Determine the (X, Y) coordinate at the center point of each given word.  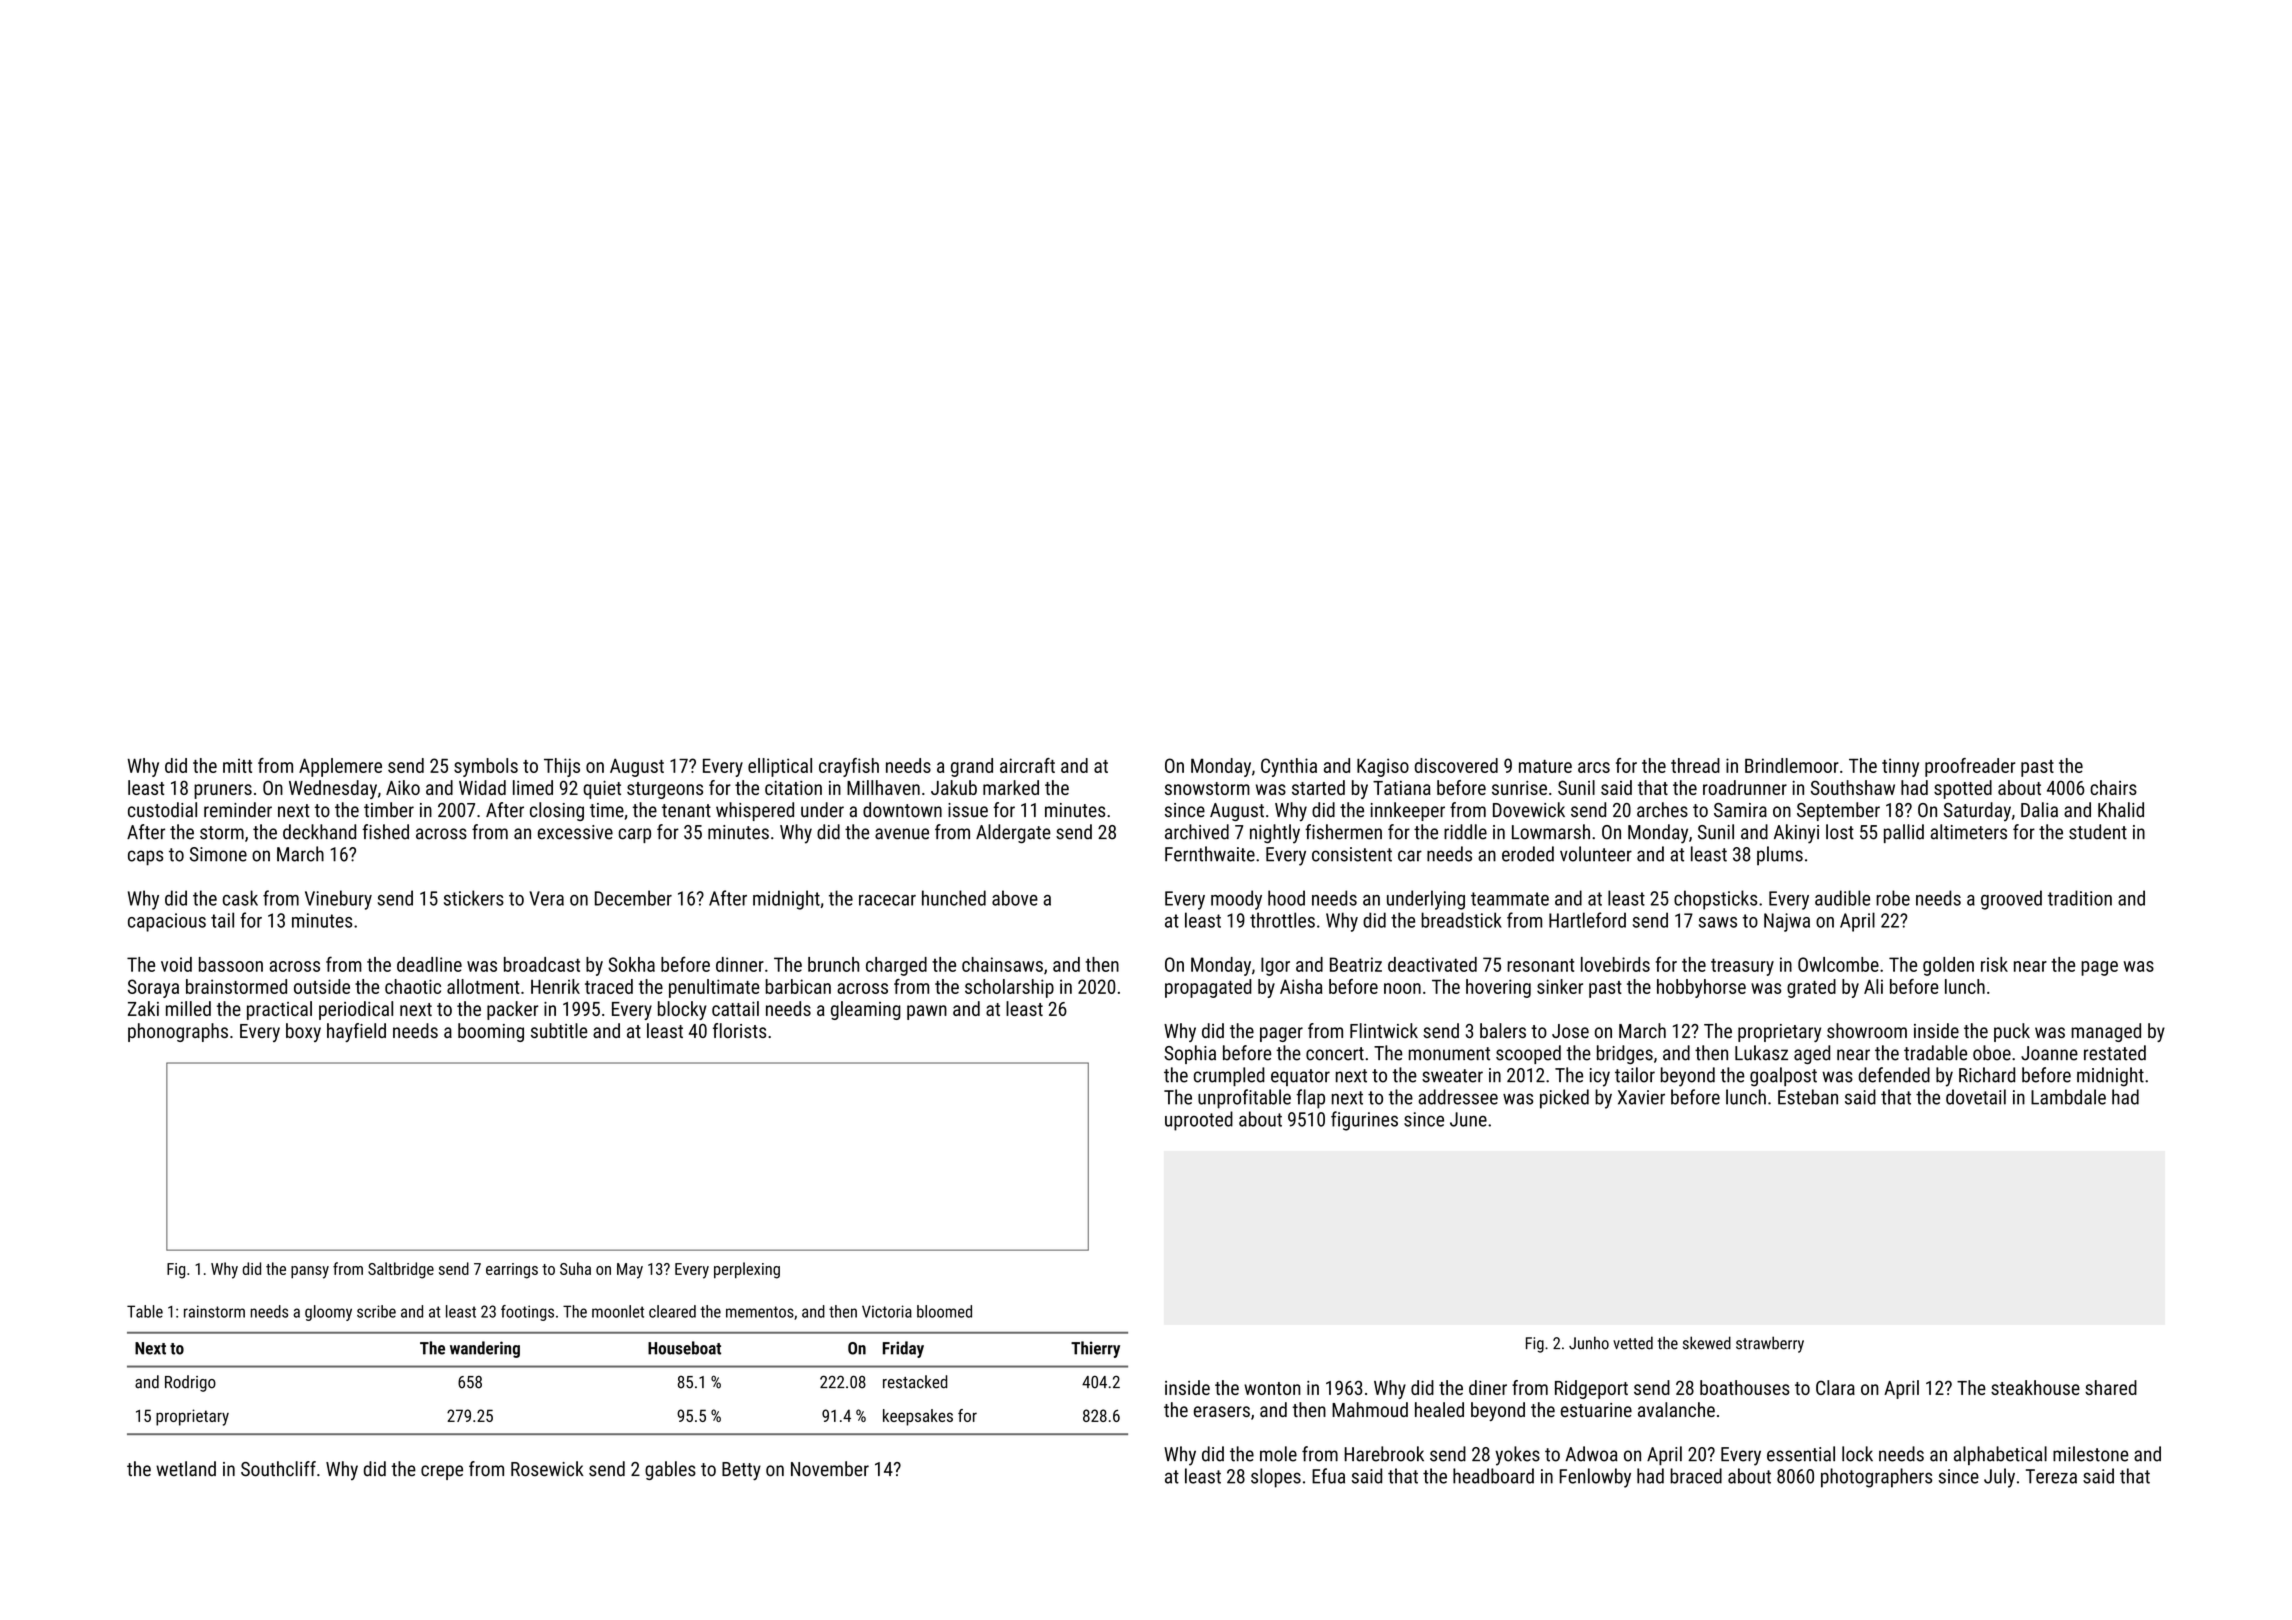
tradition (2080, 898)
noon (1402, 988)
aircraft (1027, 765)
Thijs (562, 767)
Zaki (143, 1008)
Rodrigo (190, 1383)
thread (1695, 765)
